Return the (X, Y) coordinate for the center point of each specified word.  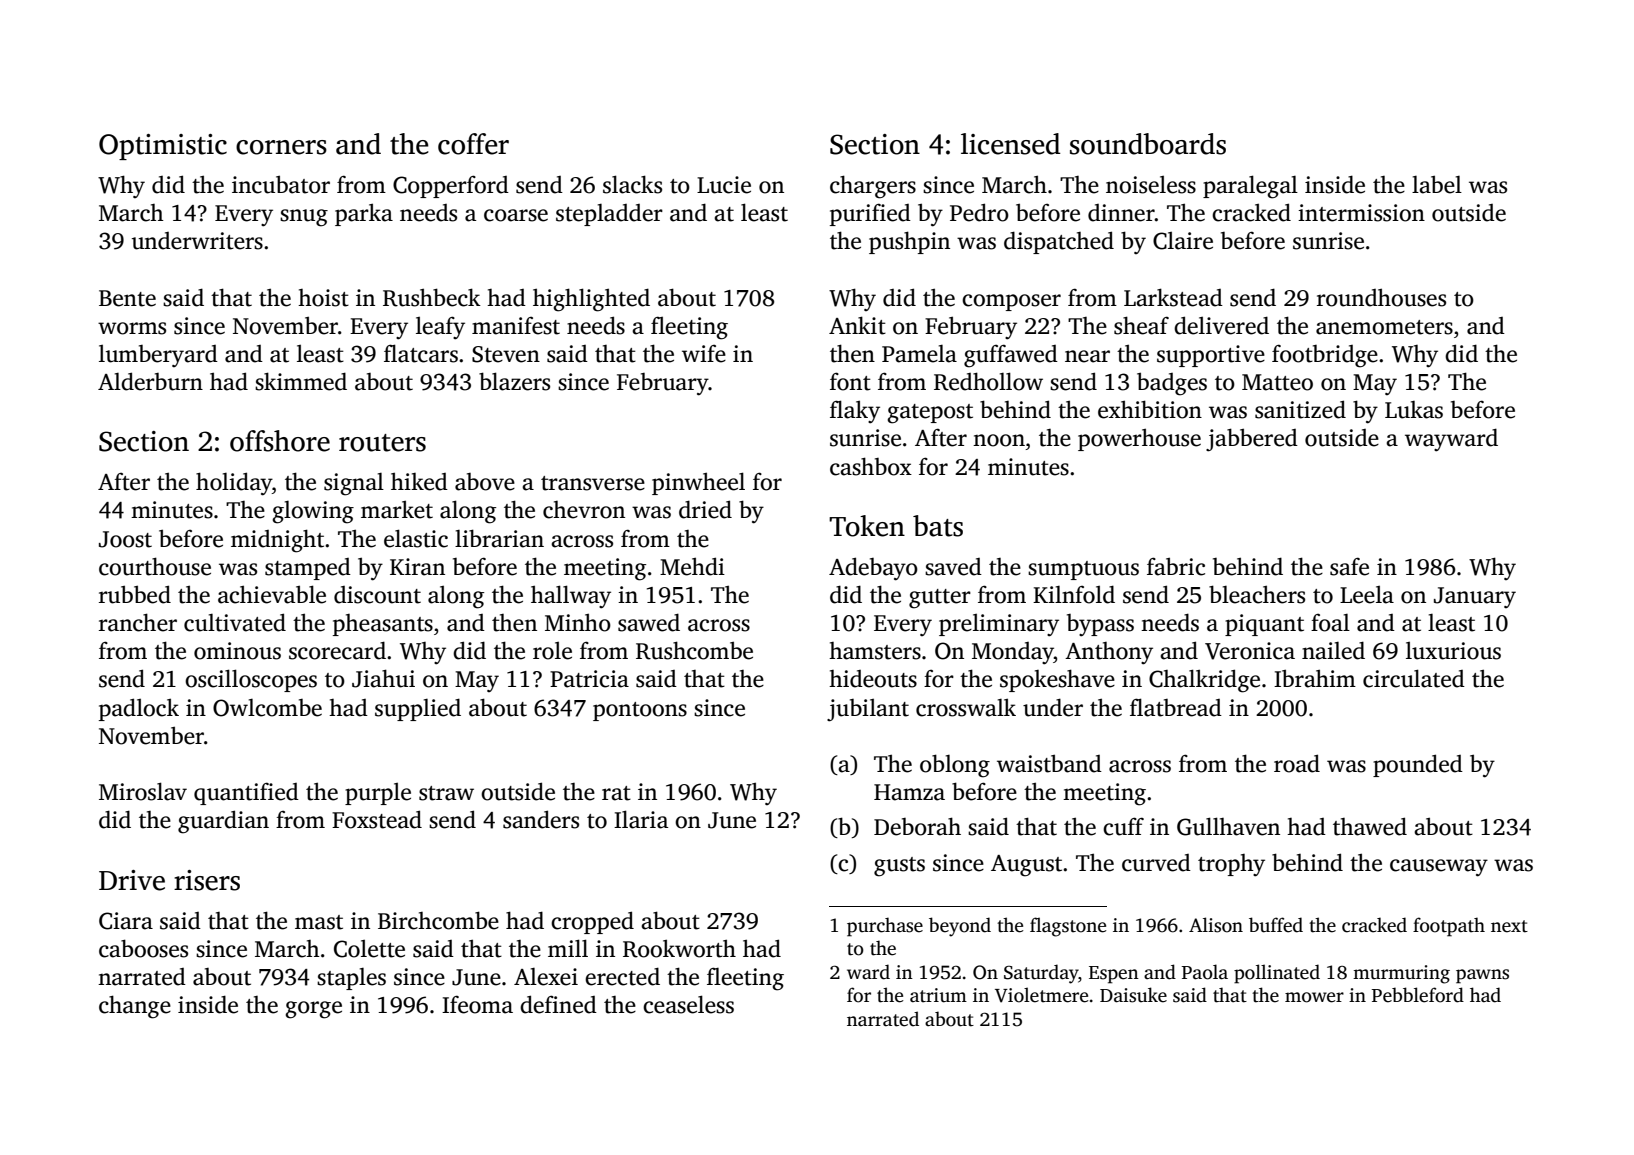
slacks (632, 184)
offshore (280, 441)
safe (1349, 566)
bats (938, 526)
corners (281, 147)
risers (207, 880)
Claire (1183, 241)
